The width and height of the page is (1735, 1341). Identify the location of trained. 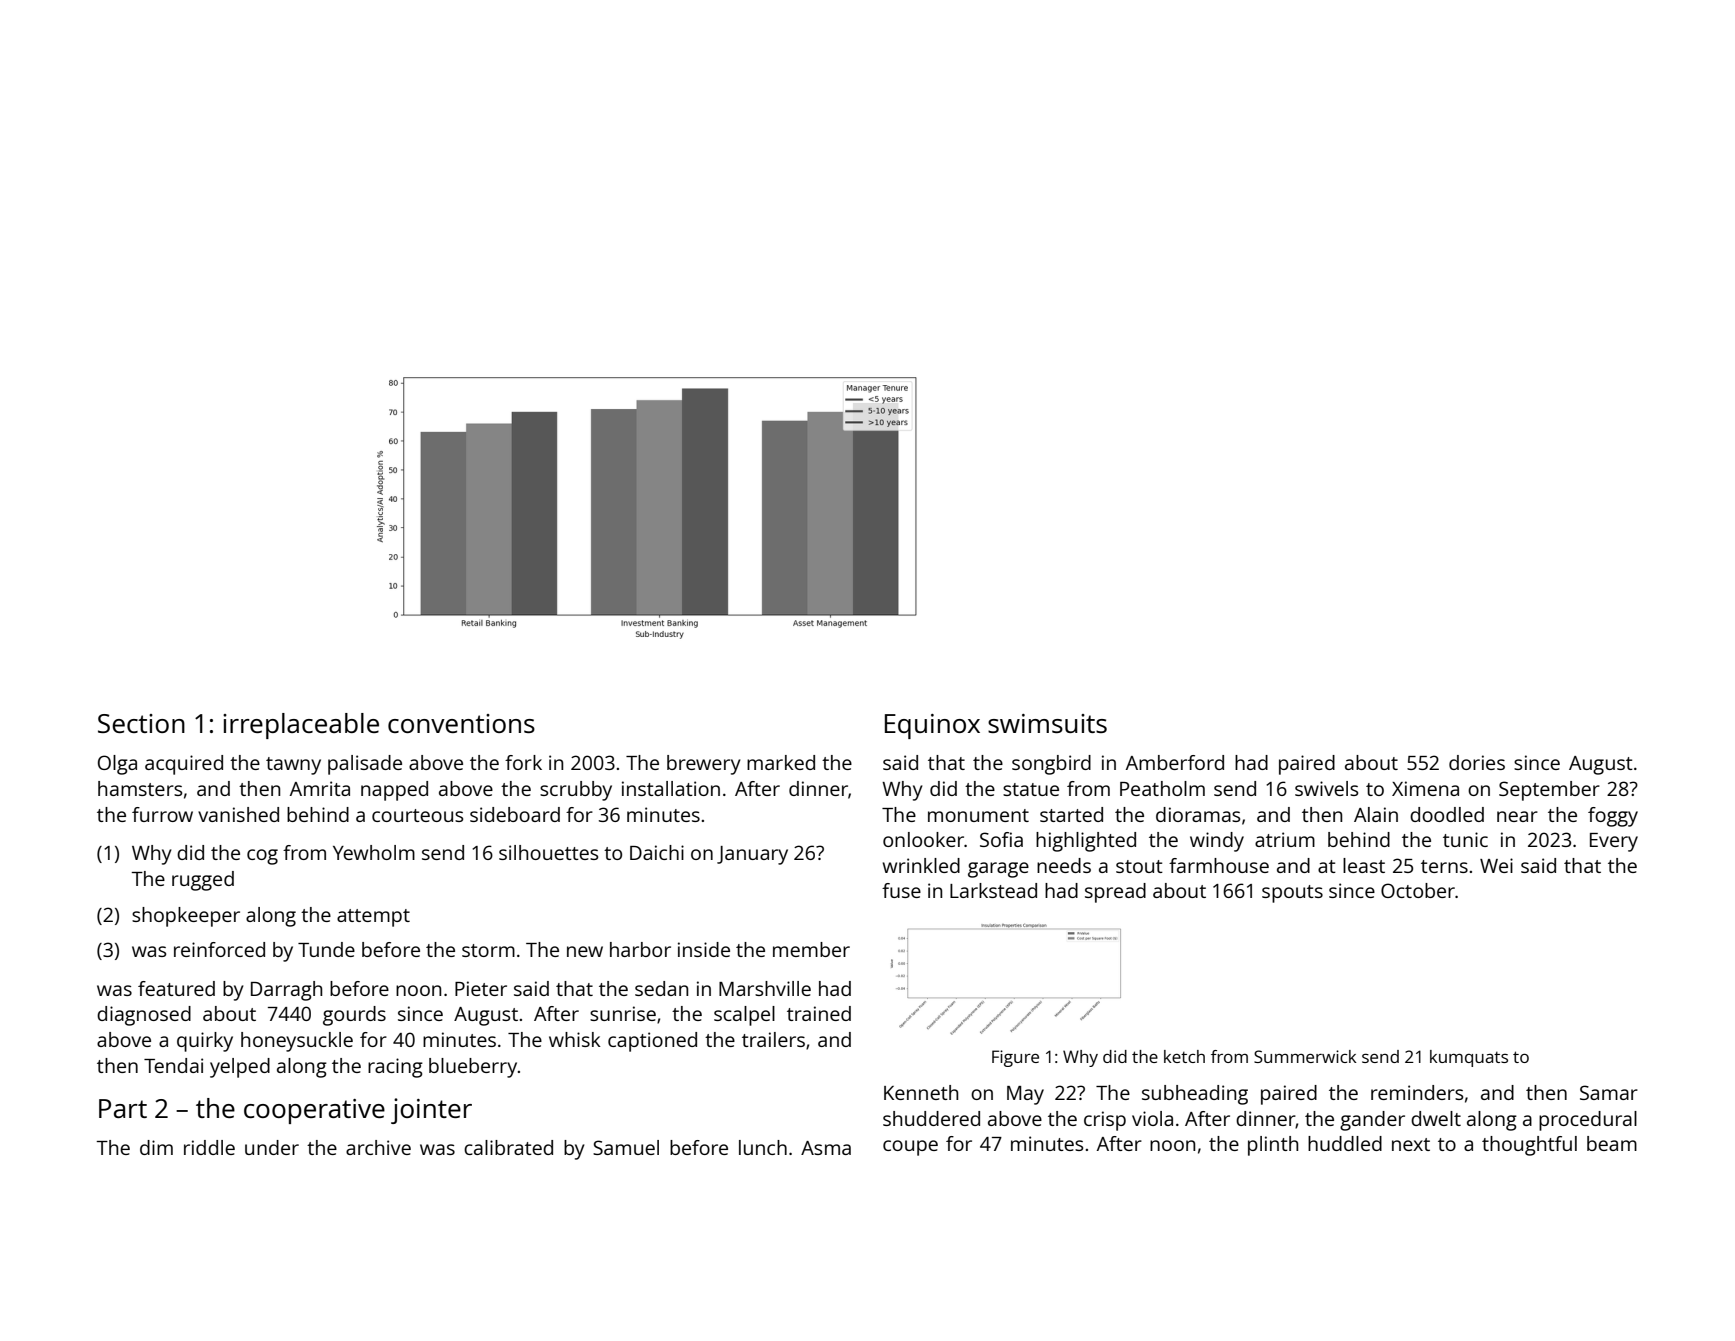
(819, 1013).
